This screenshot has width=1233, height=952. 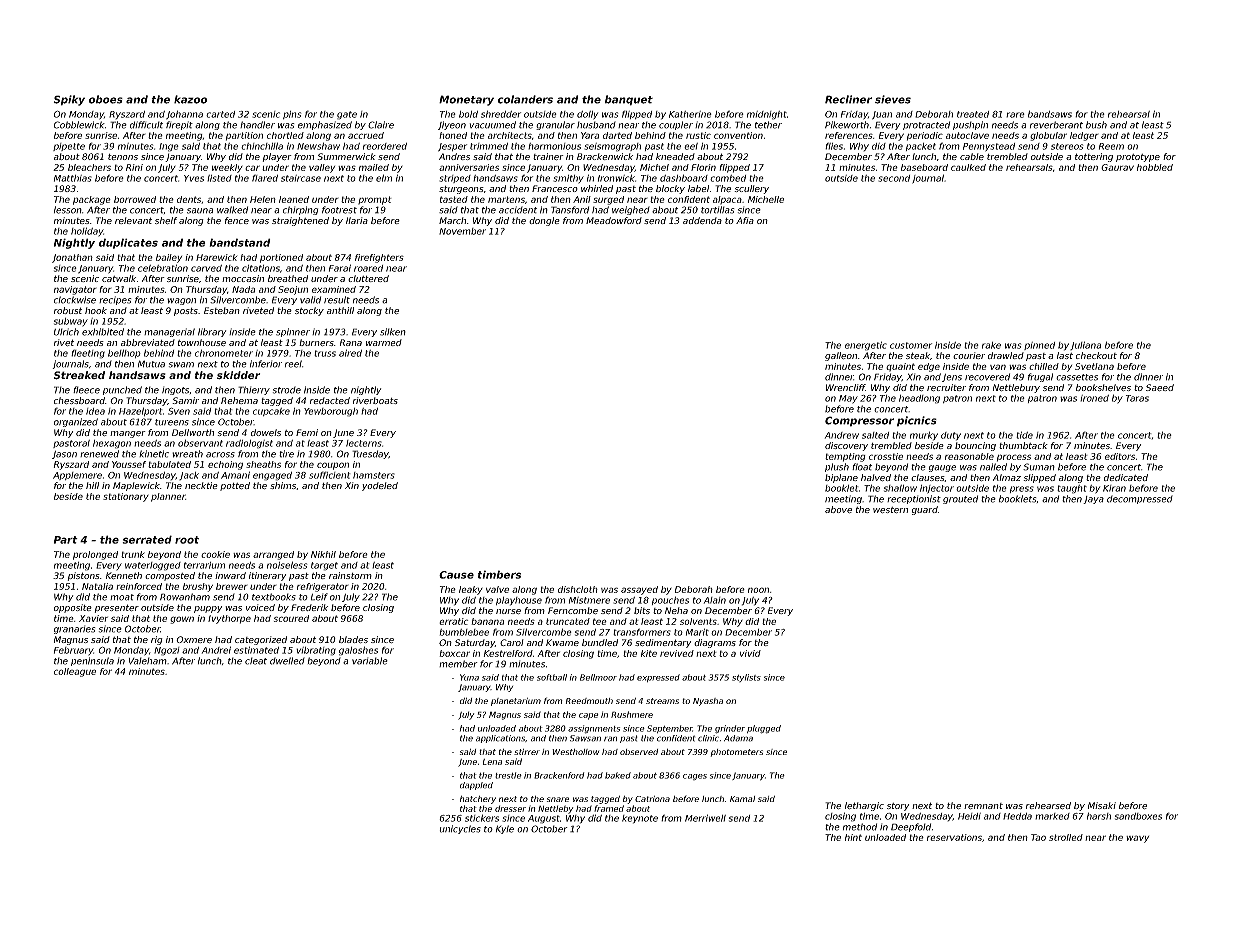 What do you see at coordinates (846, 387) in the screenshot?
I see `Wrencliff` at bounding box center [846, 387].
